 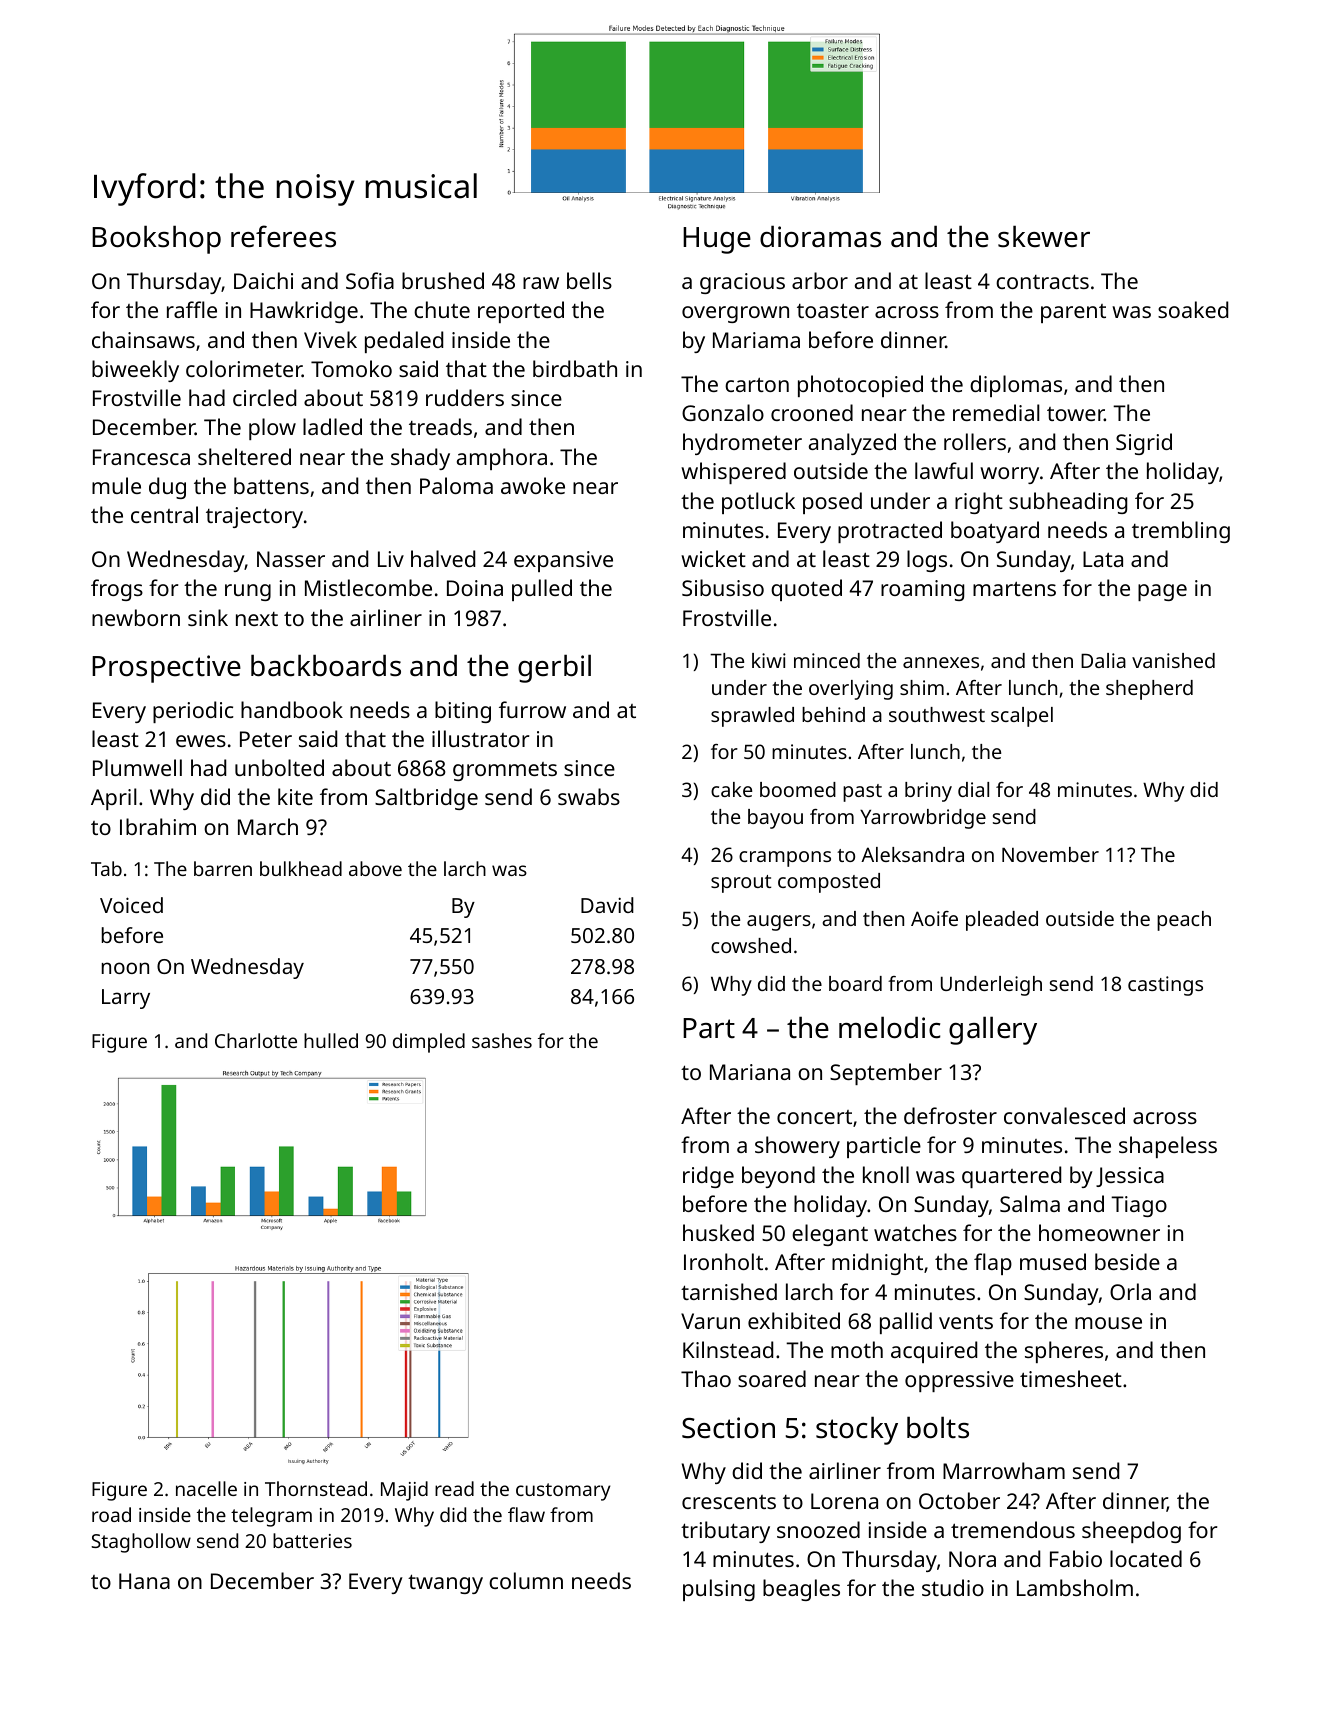 I want to click on beside, so click(x=1127, y=1261).
